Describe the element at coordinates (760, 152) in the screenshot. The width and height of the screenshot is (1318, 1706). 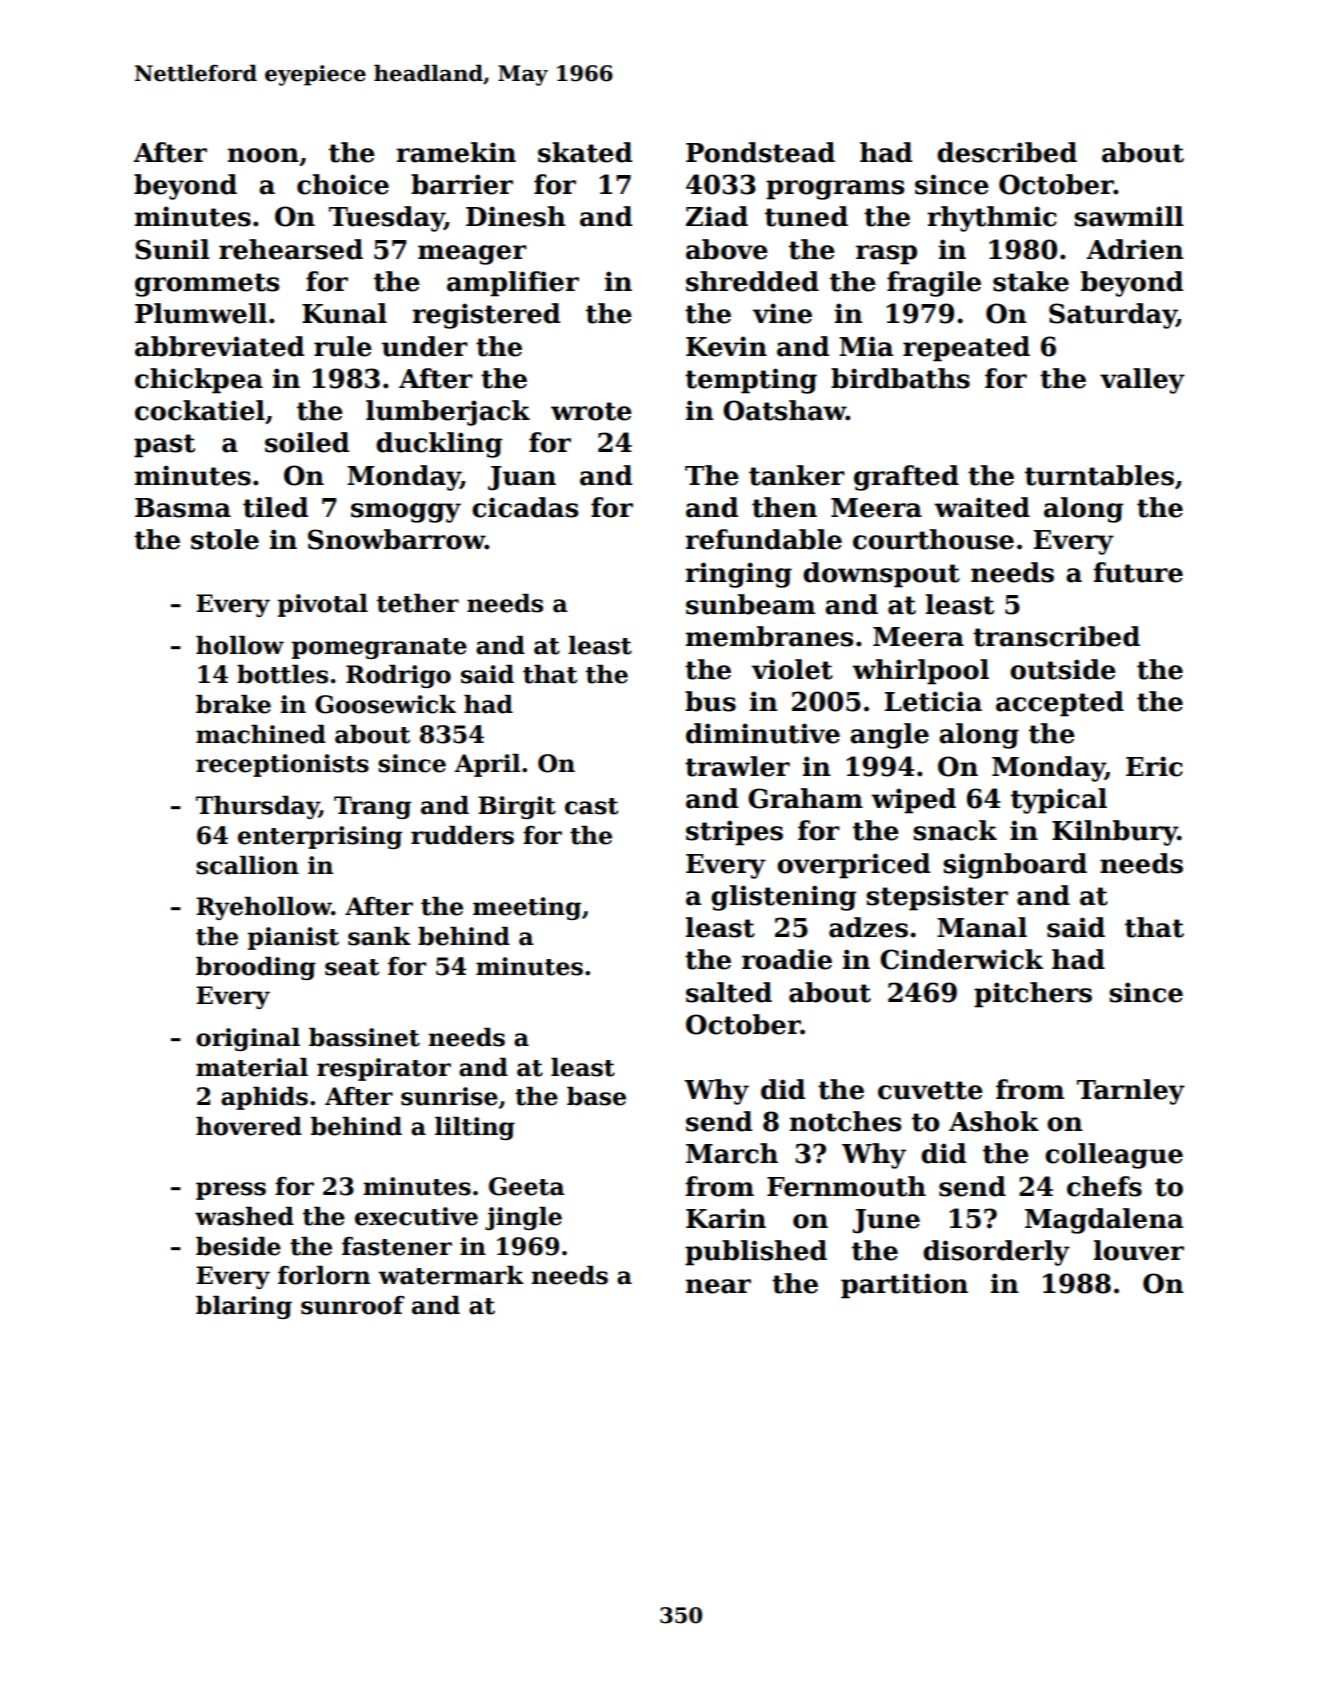
I see `Pondstead` at that location.
